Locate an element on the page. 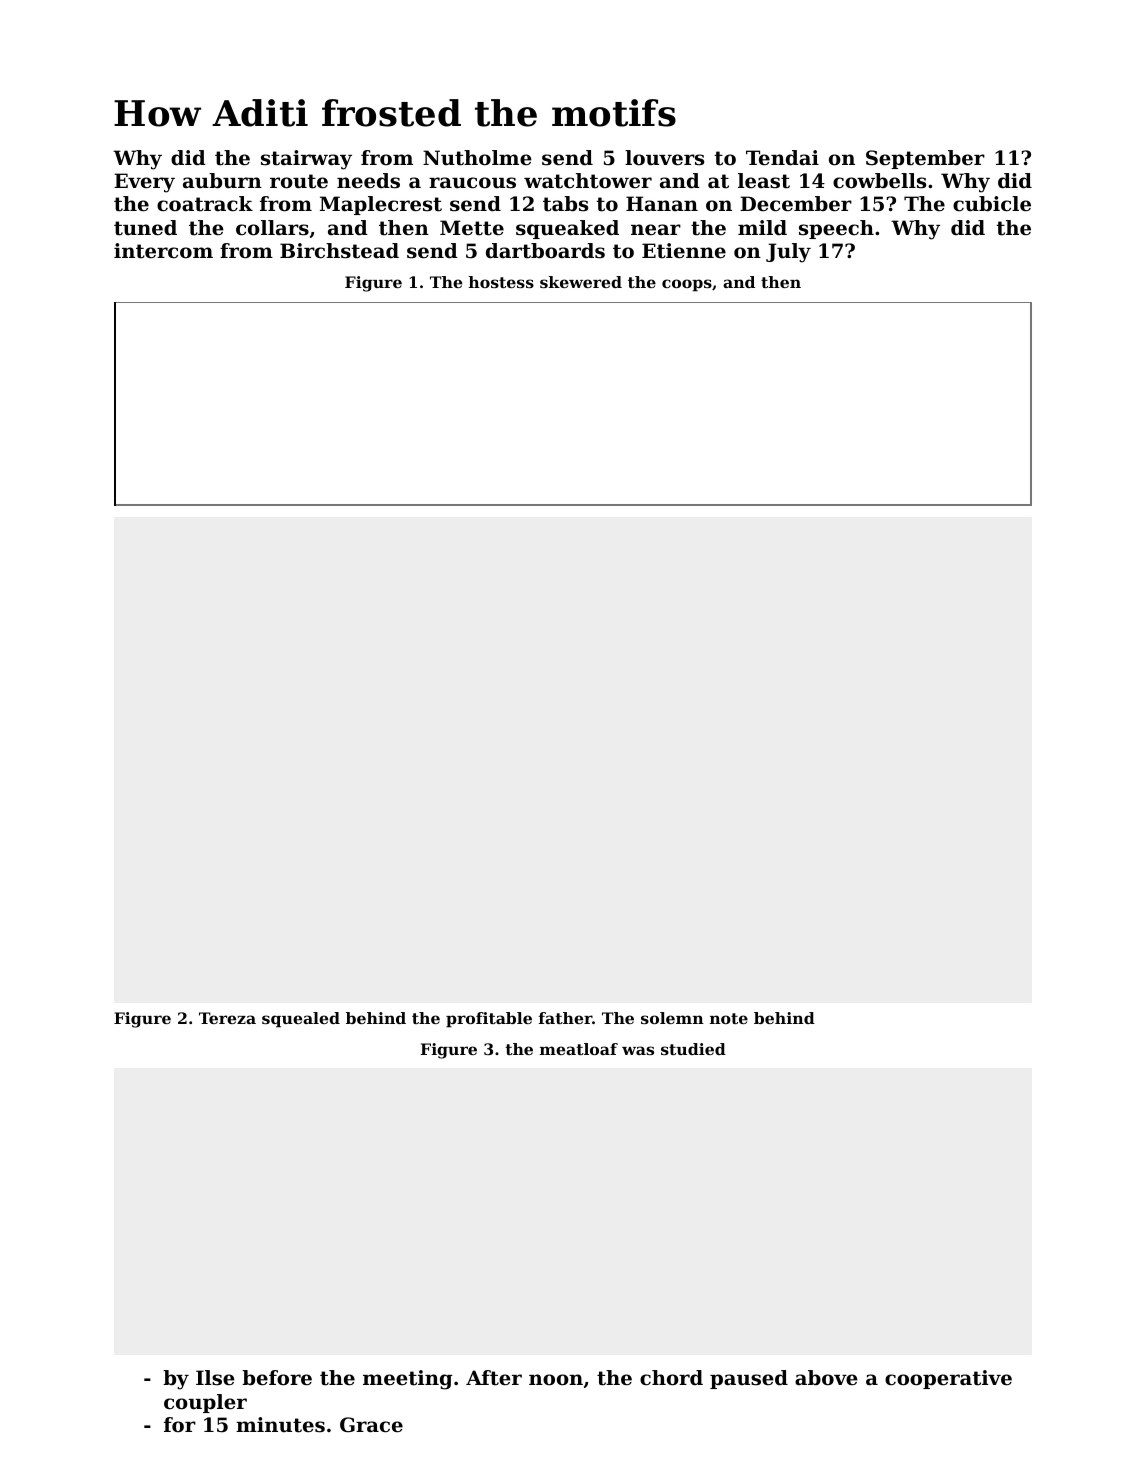 The width and height of the page is (1146, 1483). coops is located at coordinates (687, 285).
